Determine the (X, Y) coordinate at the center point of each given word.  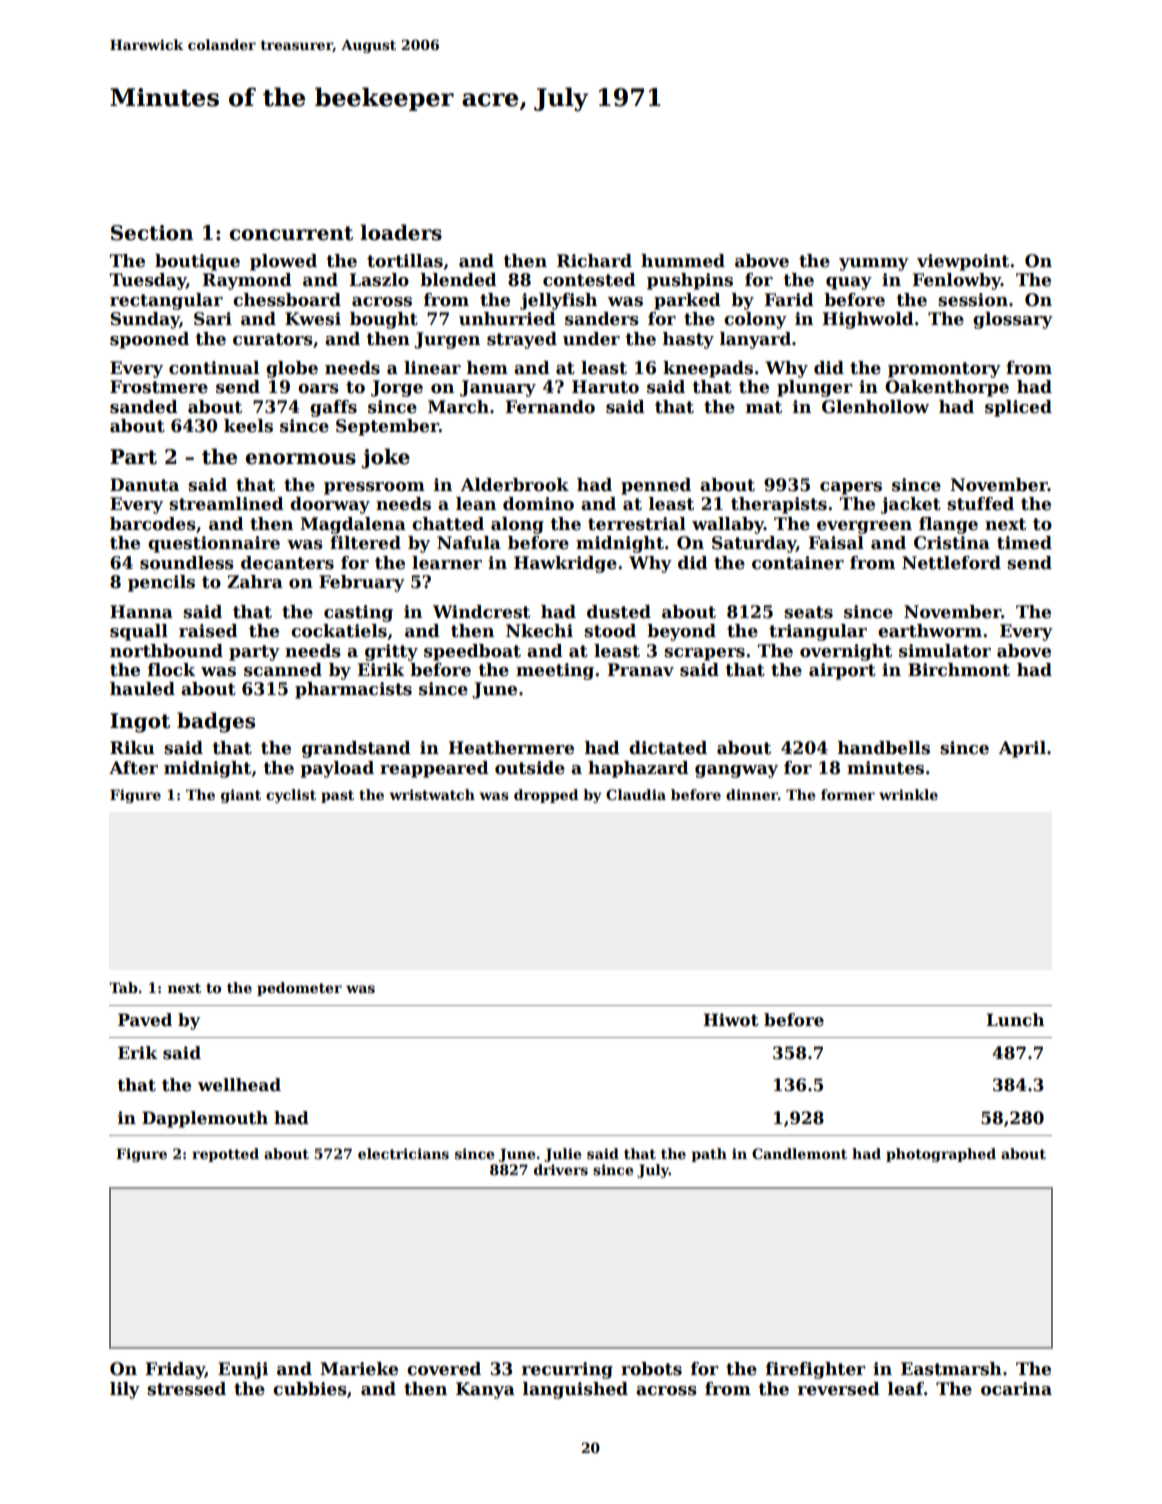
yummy (874, 264)
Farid (789, 300)
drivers (561, 1169)
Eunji (243, 1370)
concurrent (291, 233)
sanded (144, 407)
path (709, 1155)
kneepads (708, 369)
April (1022, 749)
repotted (225, 1155)
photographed (941, 1155)
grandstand (356, 749)
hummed (683, 261)
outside (530, 768)
